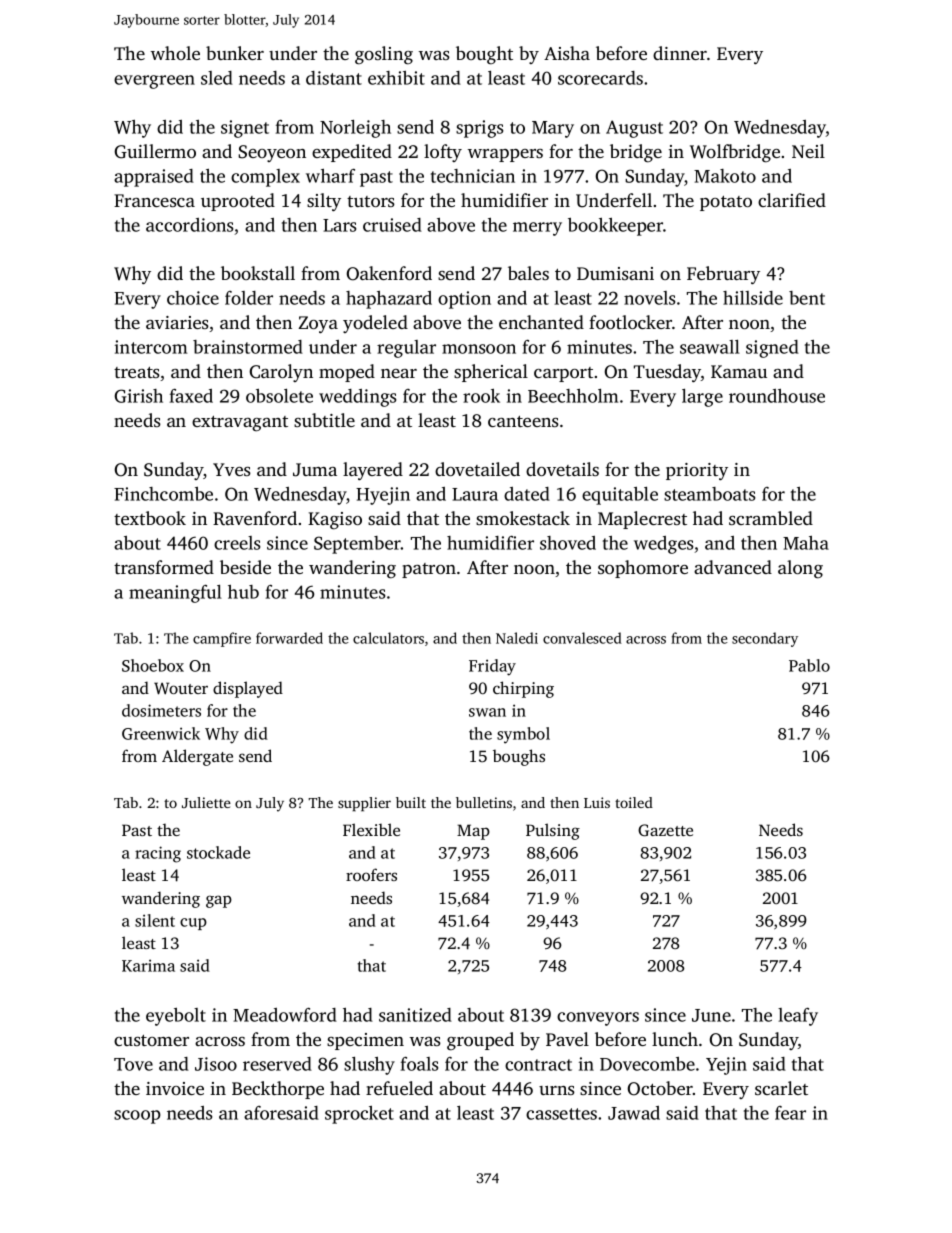 The height and width of the document is (1233, 952). What do you see at coordinates (561, 1114) in the document?
I see `cassettes` at bounding box center [561, 1114].
